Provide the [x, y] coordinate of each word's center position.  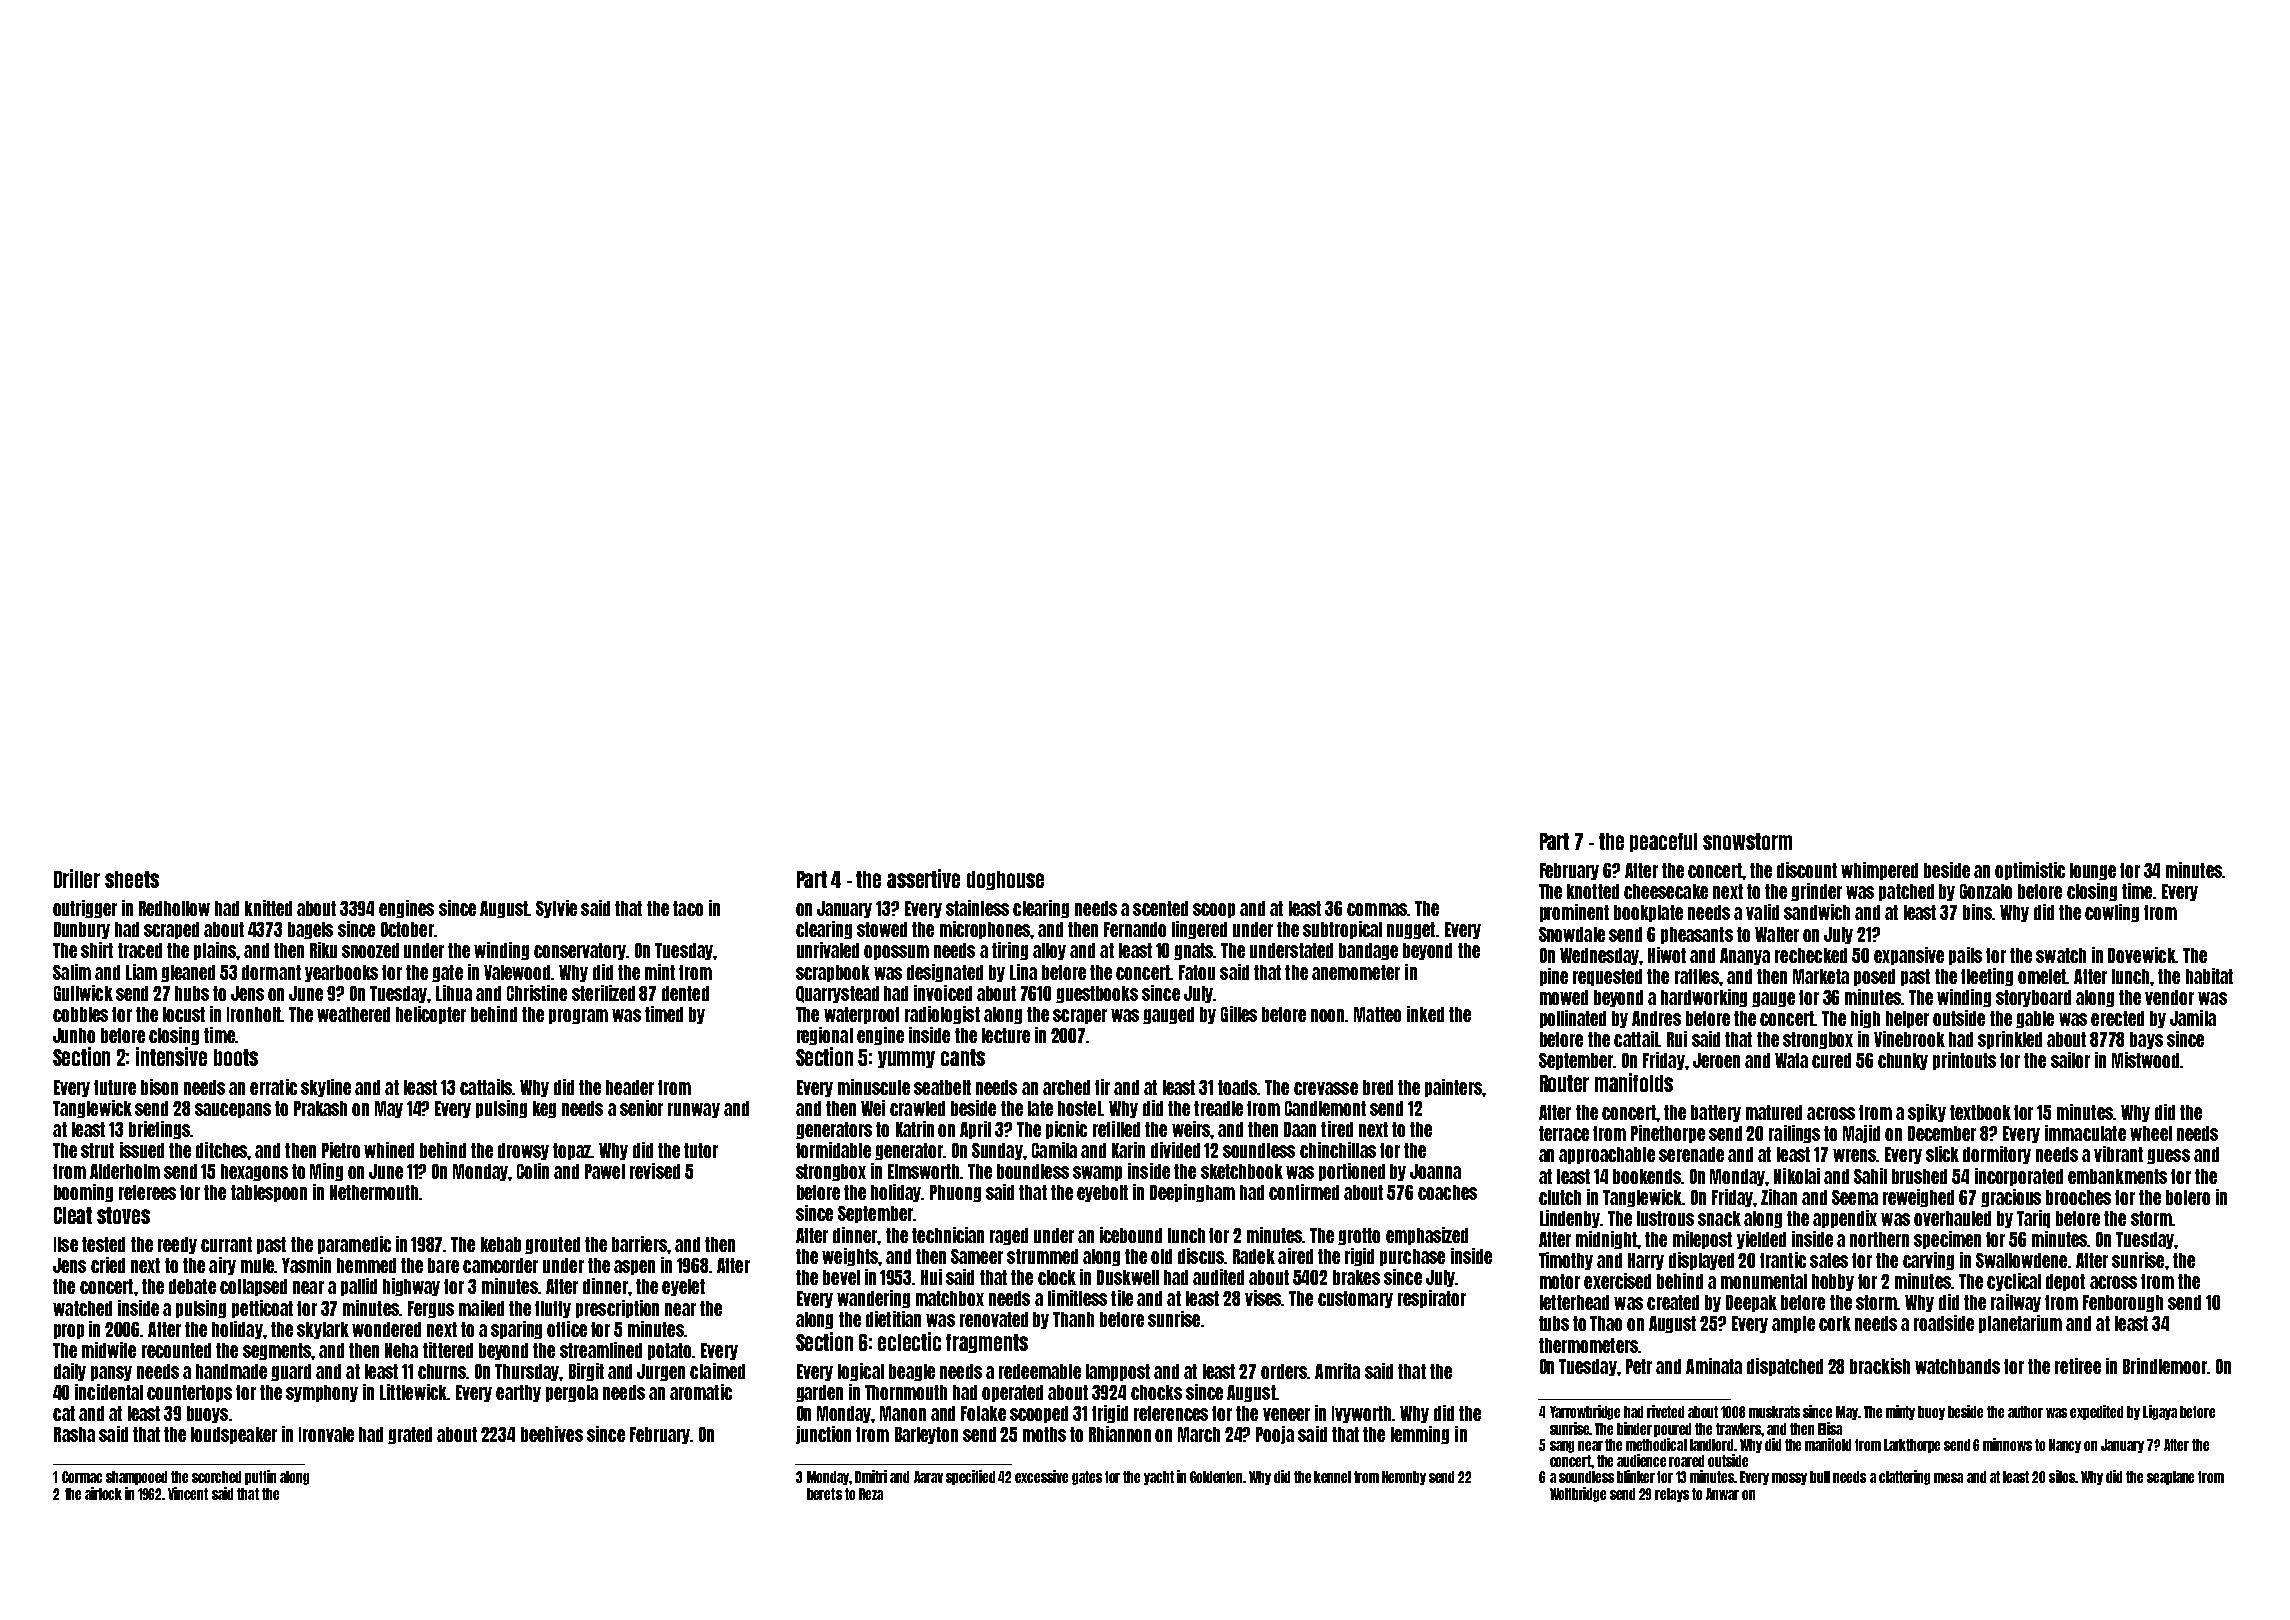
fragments [987, 1343]
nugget [1411, 930]
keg [544, 1109]
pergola [572, 1393]
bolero [2188, 1197]
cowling [2112, 913]
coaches [1447, 1192]
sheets [132, 879]
